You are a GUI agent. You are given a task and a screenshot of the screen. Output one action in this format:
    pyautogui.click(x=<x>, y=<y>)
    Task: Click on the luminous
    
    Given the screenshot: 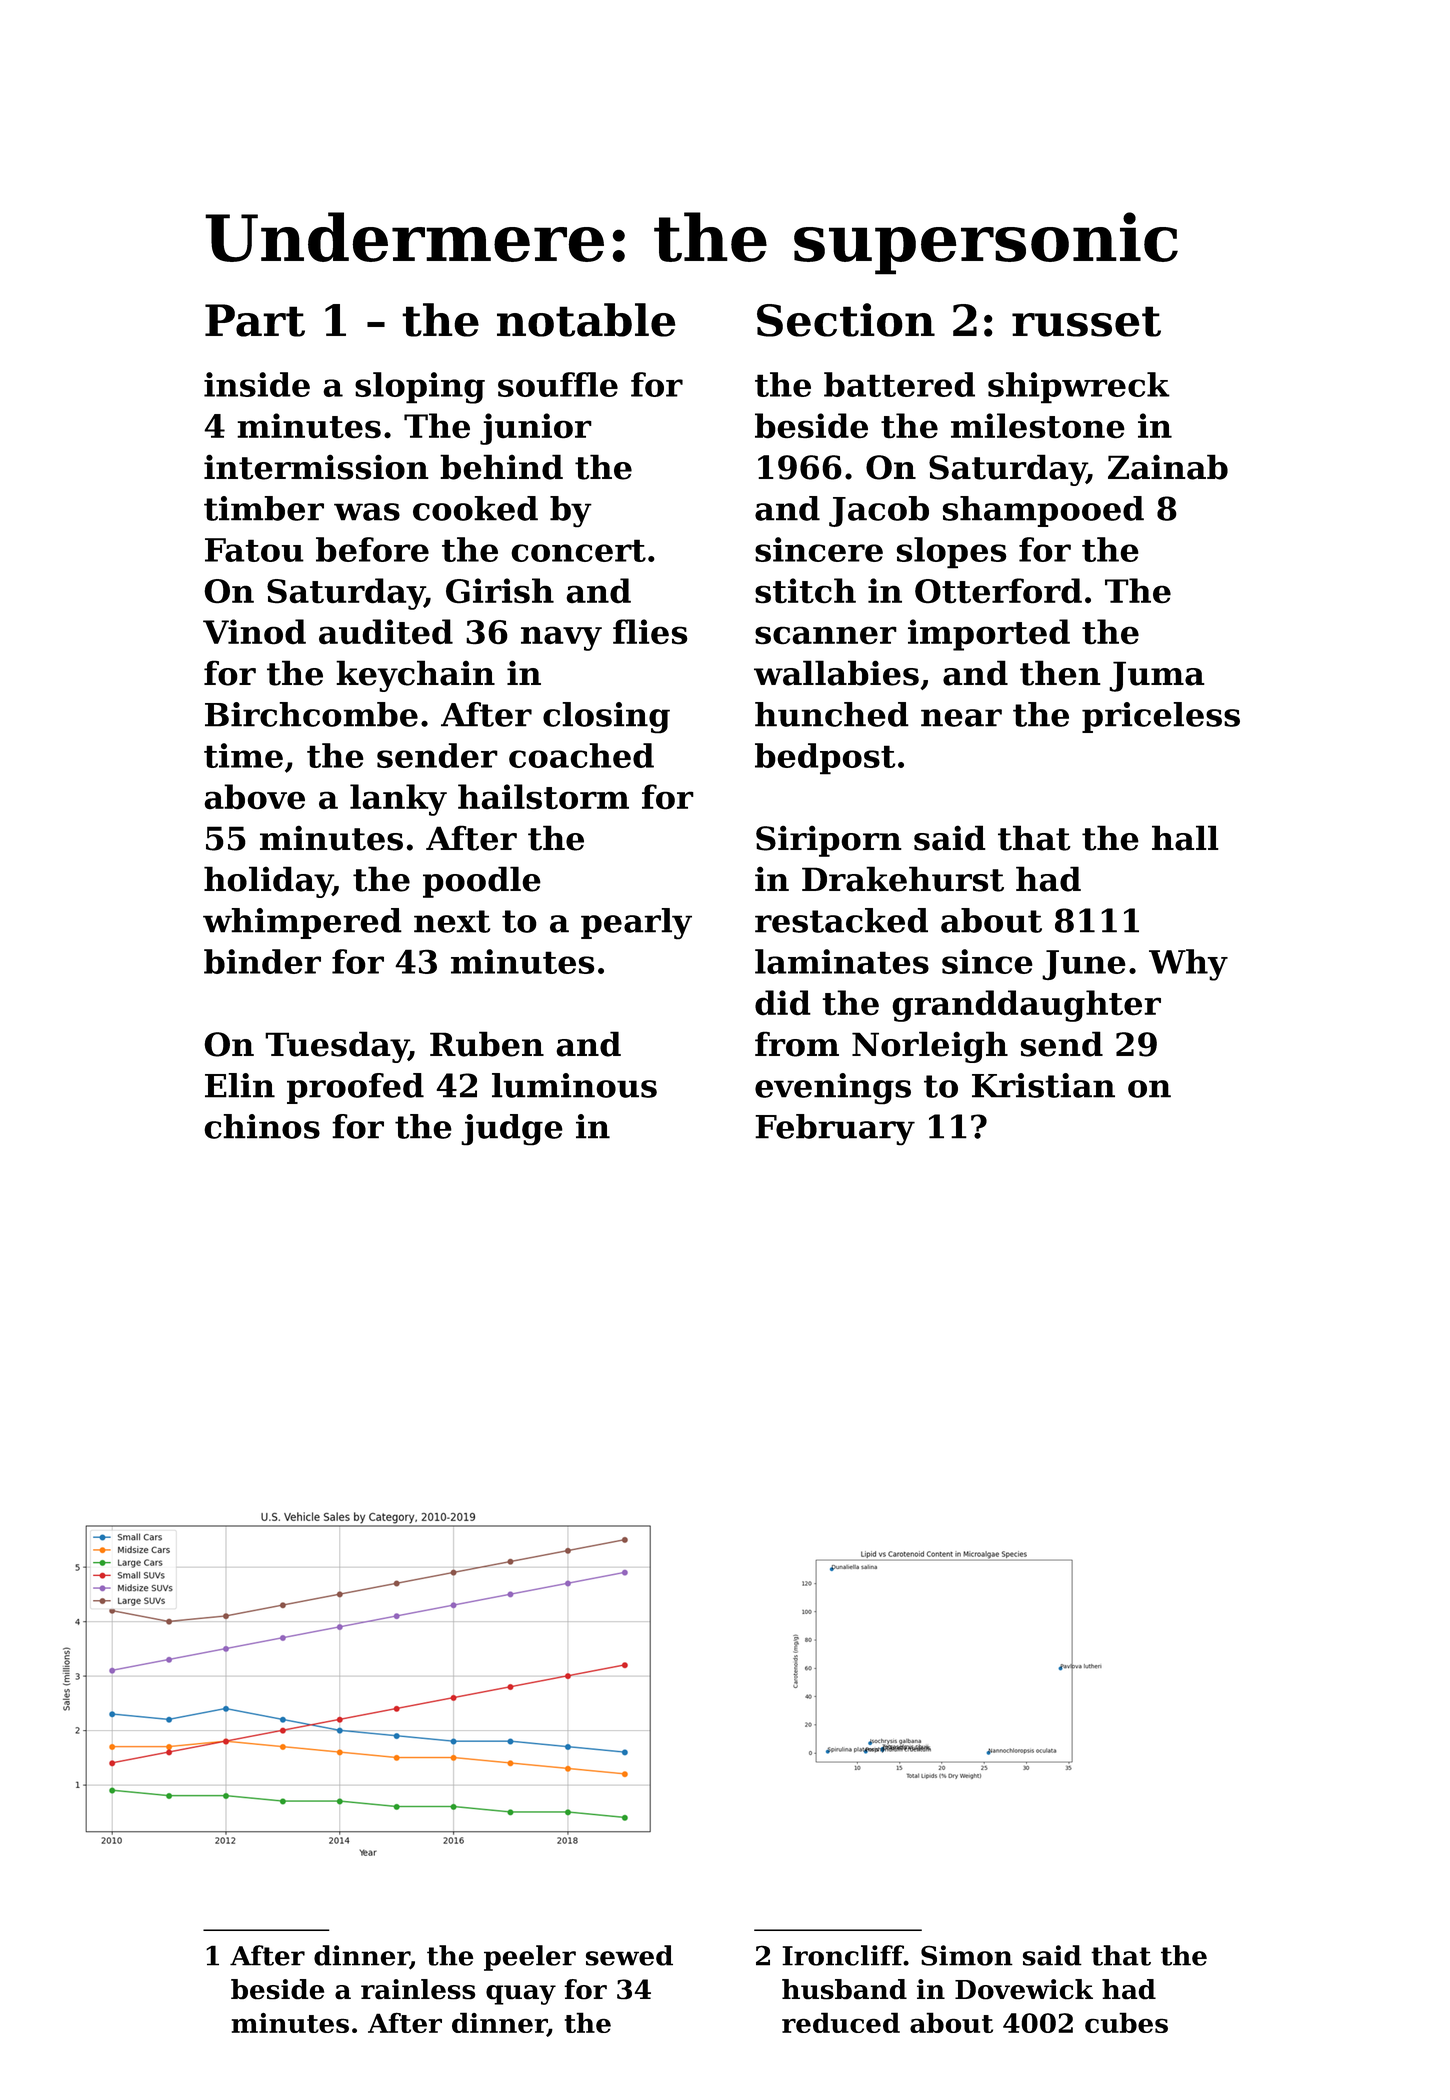 What is the action you would take?
    pyautogui.click(x=574, y=1085)
